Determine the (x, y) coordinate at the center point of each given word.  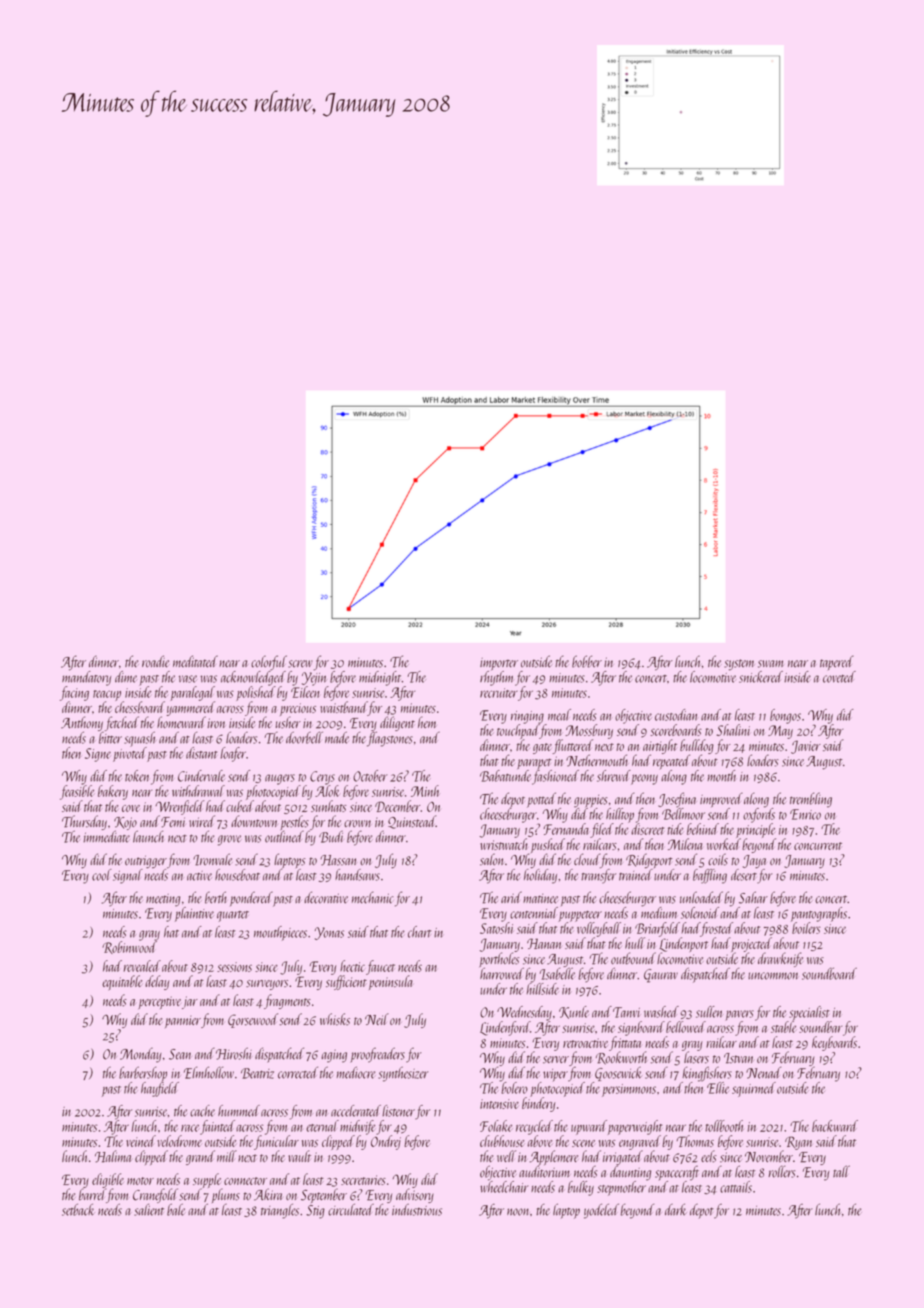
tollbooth (724, 1126)
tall (841, 1171)
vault (300, 1156)
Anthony (82, 723)
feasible (77, 792)
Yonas (329, 933)
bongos (785, 716)
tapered (837, 662)
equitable (122, 982)
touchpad (518, 731)
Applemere (554, 1158)
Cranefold (155, 1195)
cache (202, 1111)
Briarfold (657, 929)
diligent (397, 723)
